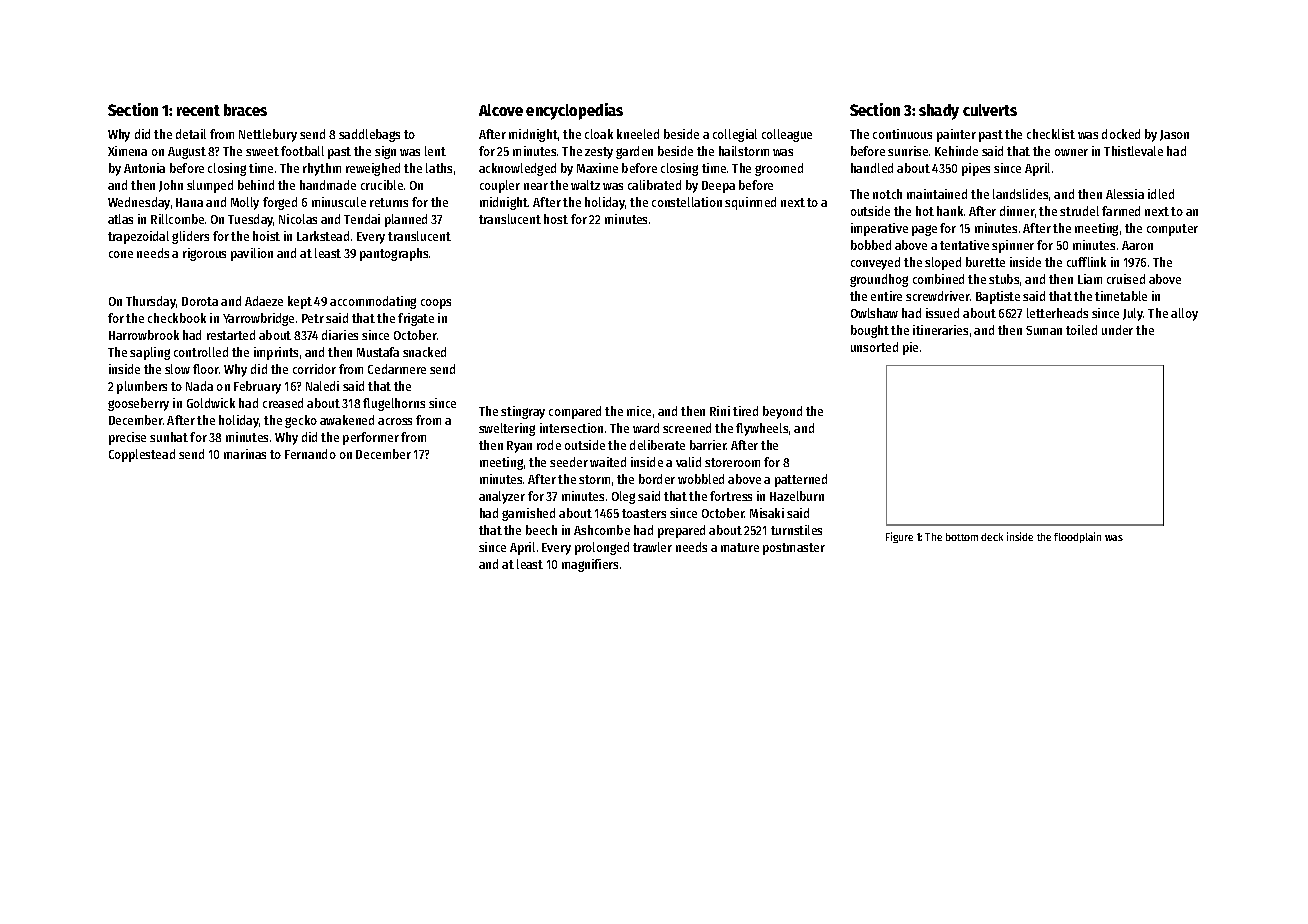 This page has height=924, width=1308. Describe the element at coordinates (1077, 537) in the page. I see `floodplain` at that location.
